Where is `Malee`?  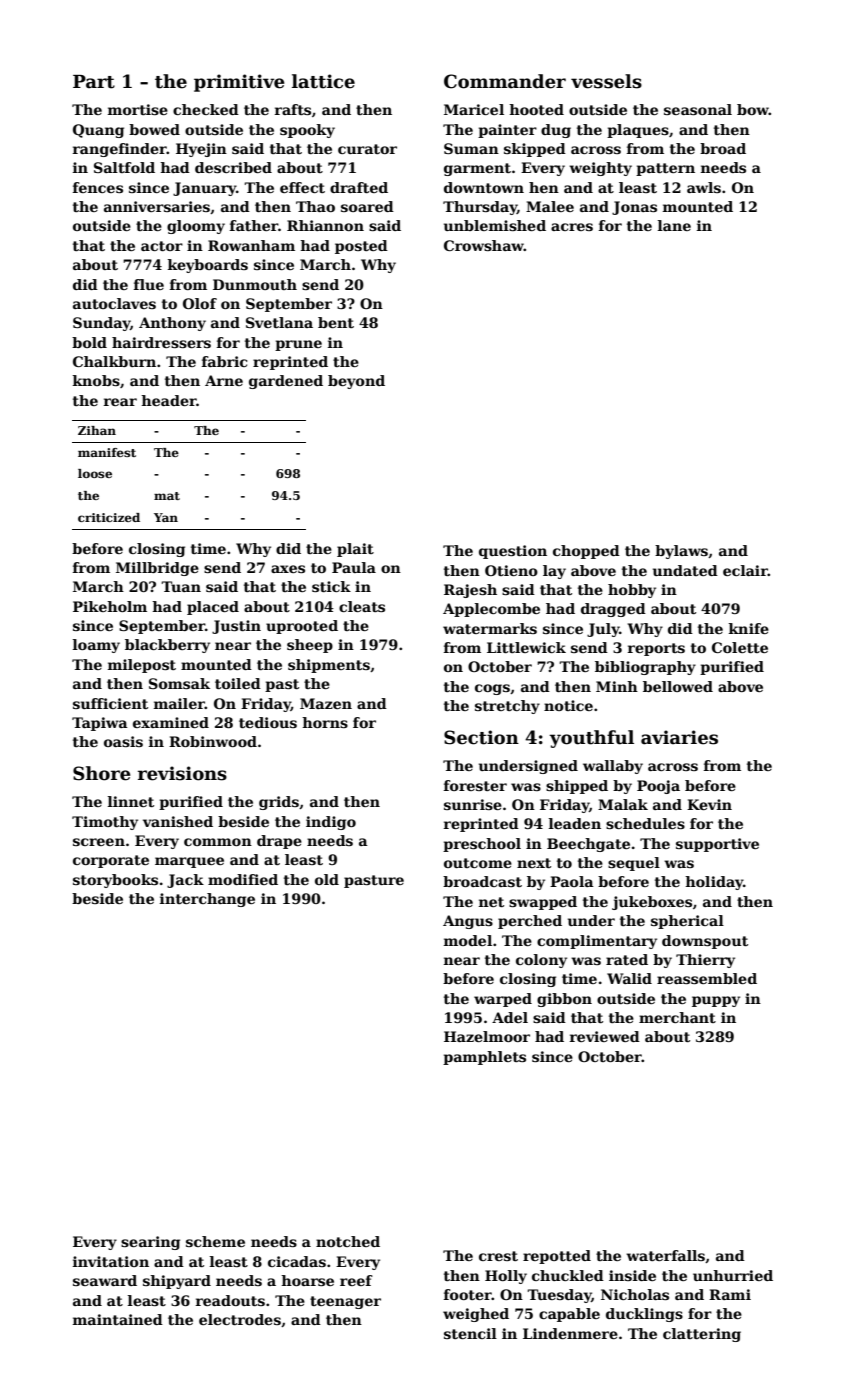
Malee is located at coordinates (550, 206).
